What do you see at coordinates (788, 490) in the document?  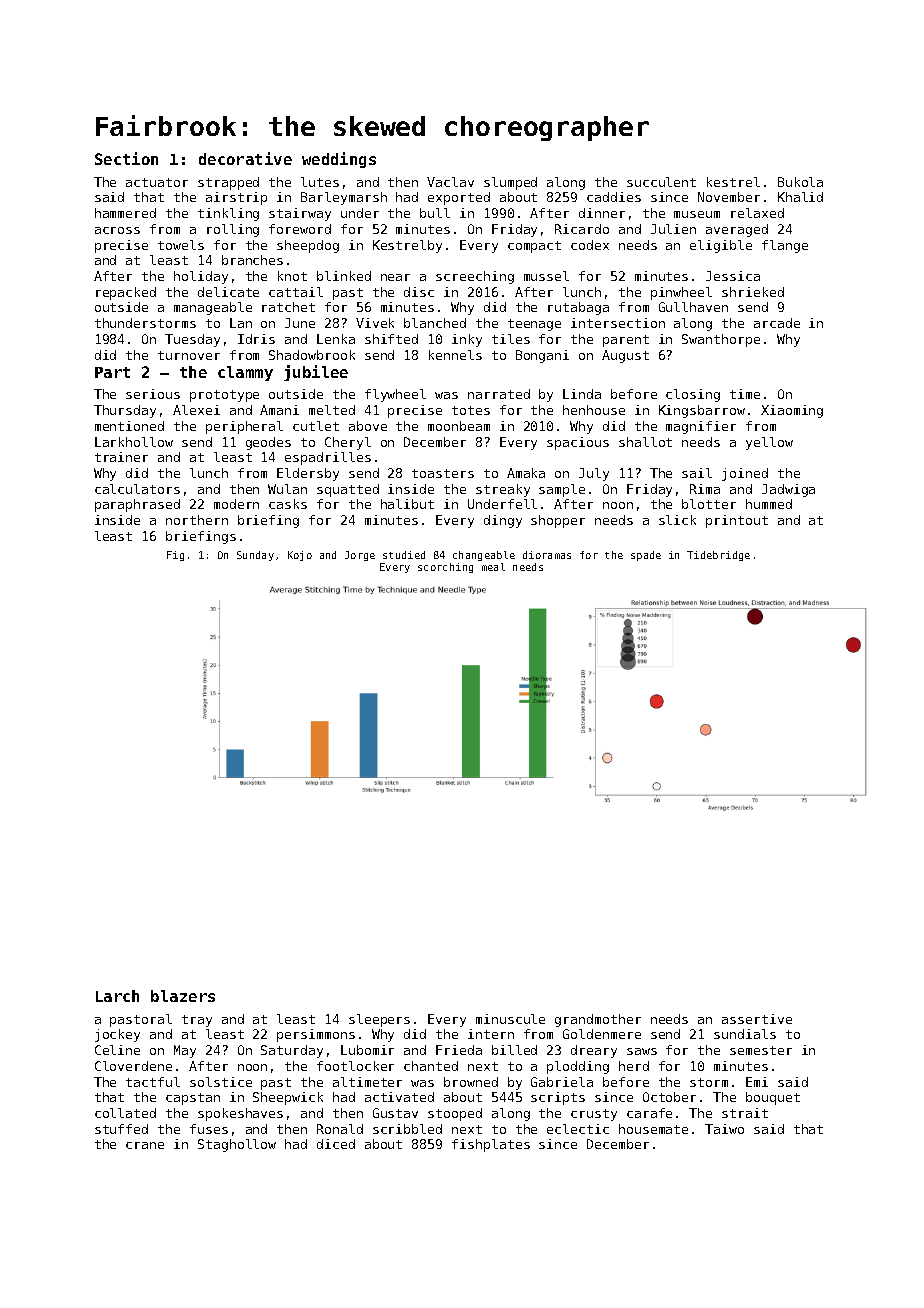 I see `Jadwiga` at bounding box center [788, 490].
